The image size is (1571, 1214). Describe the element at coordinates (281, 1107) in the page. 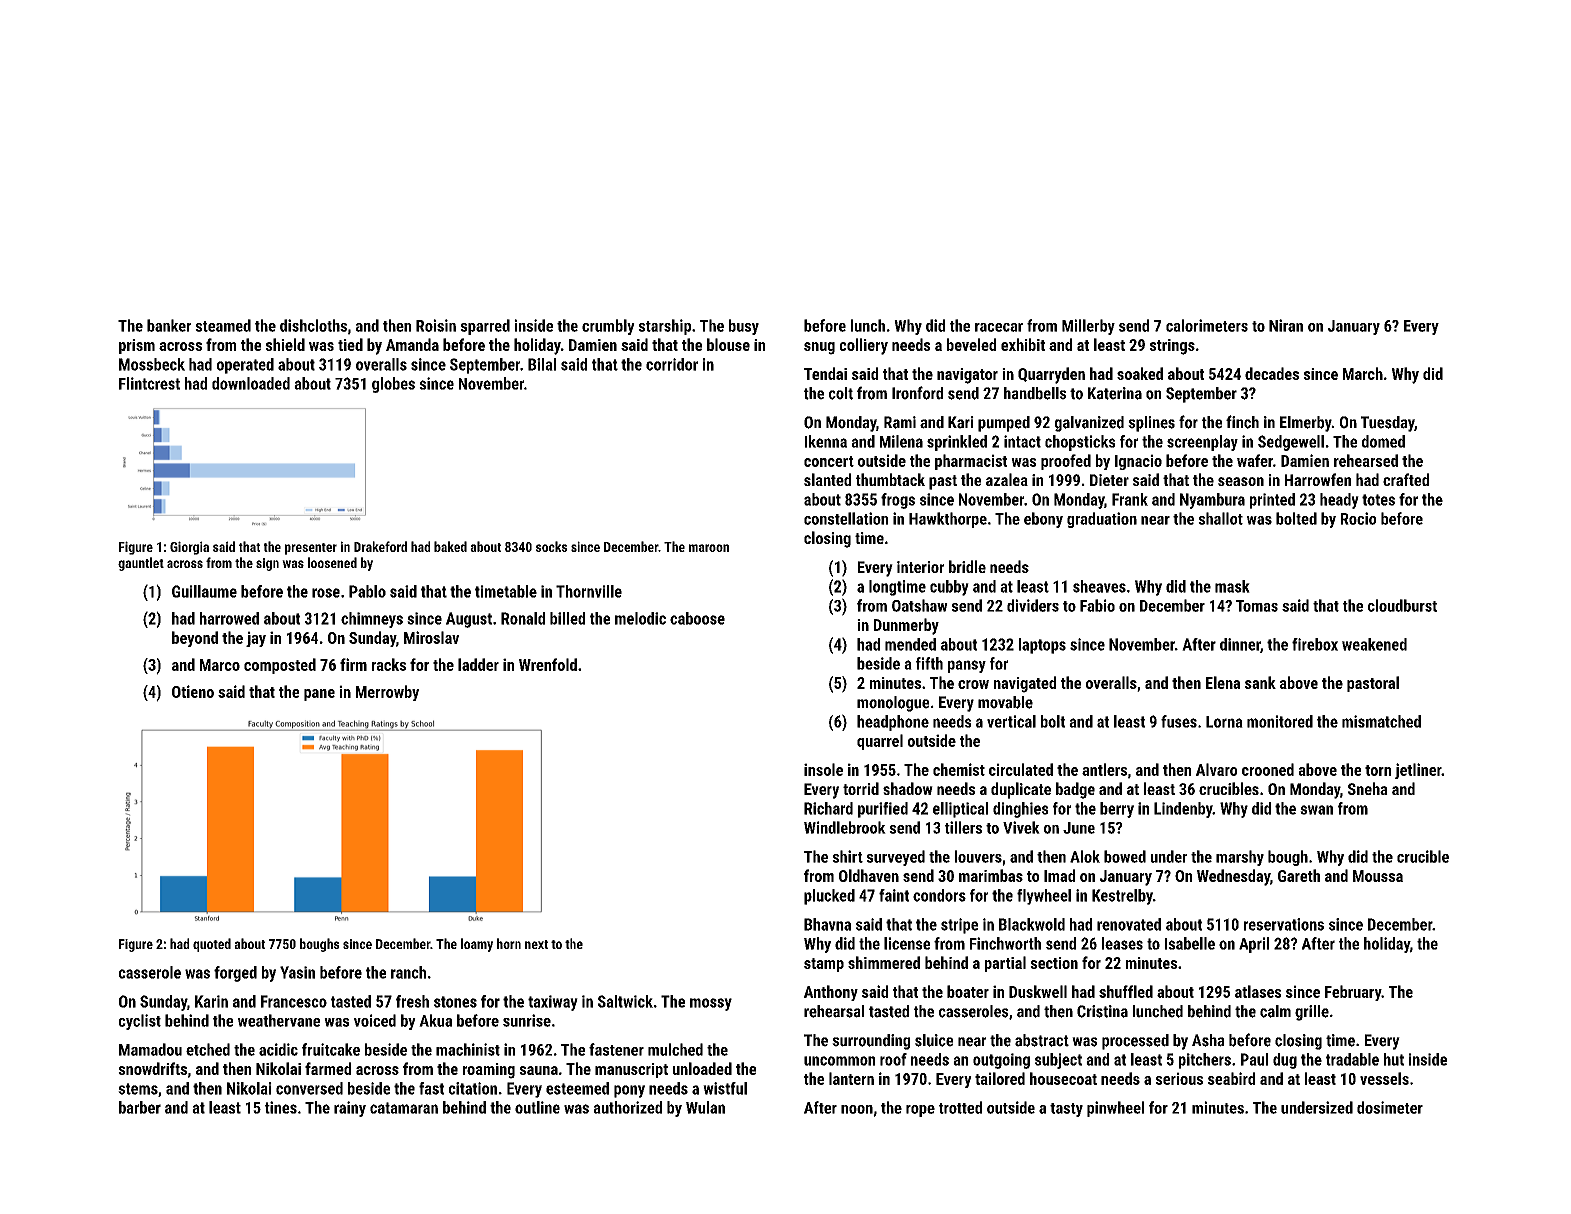

I see `tines` at that location.
